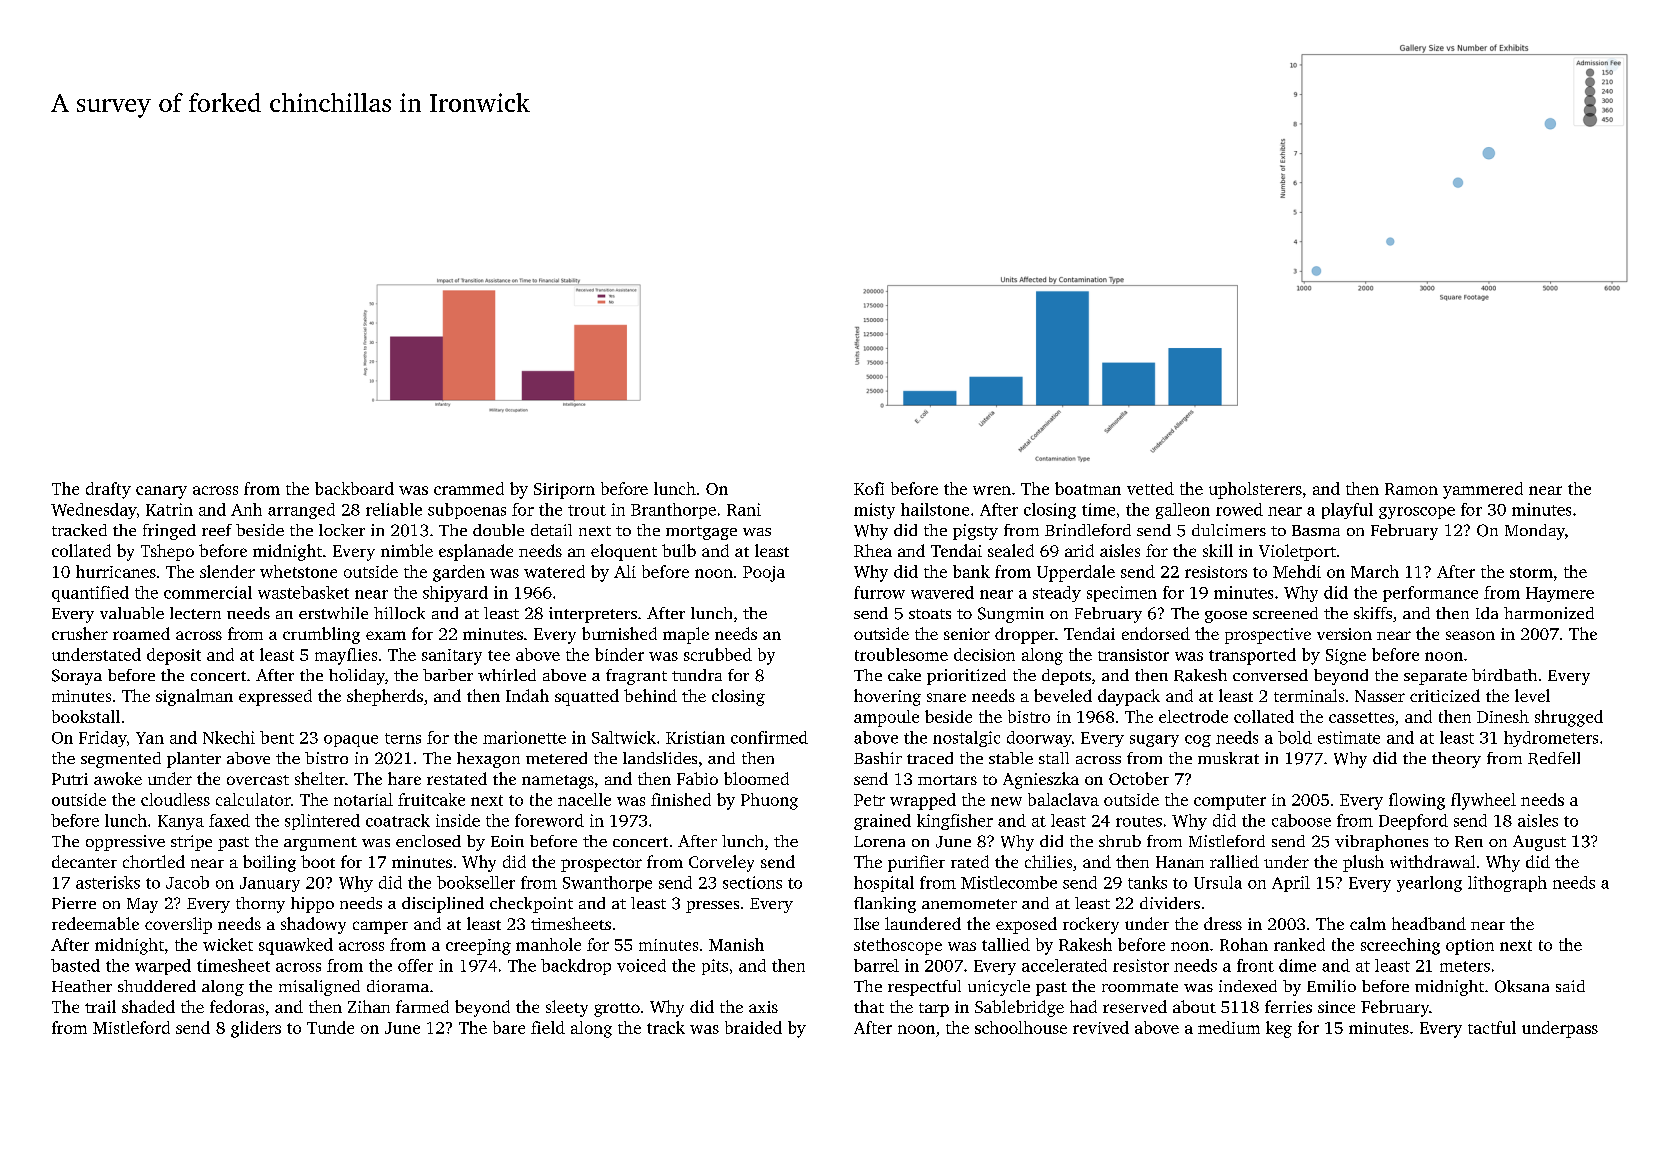 Image resolution: width=1662 pixels, height=1175 pixels. Describe the element at coordinates (354, 488) in the document. I see `backboard` at that location.
